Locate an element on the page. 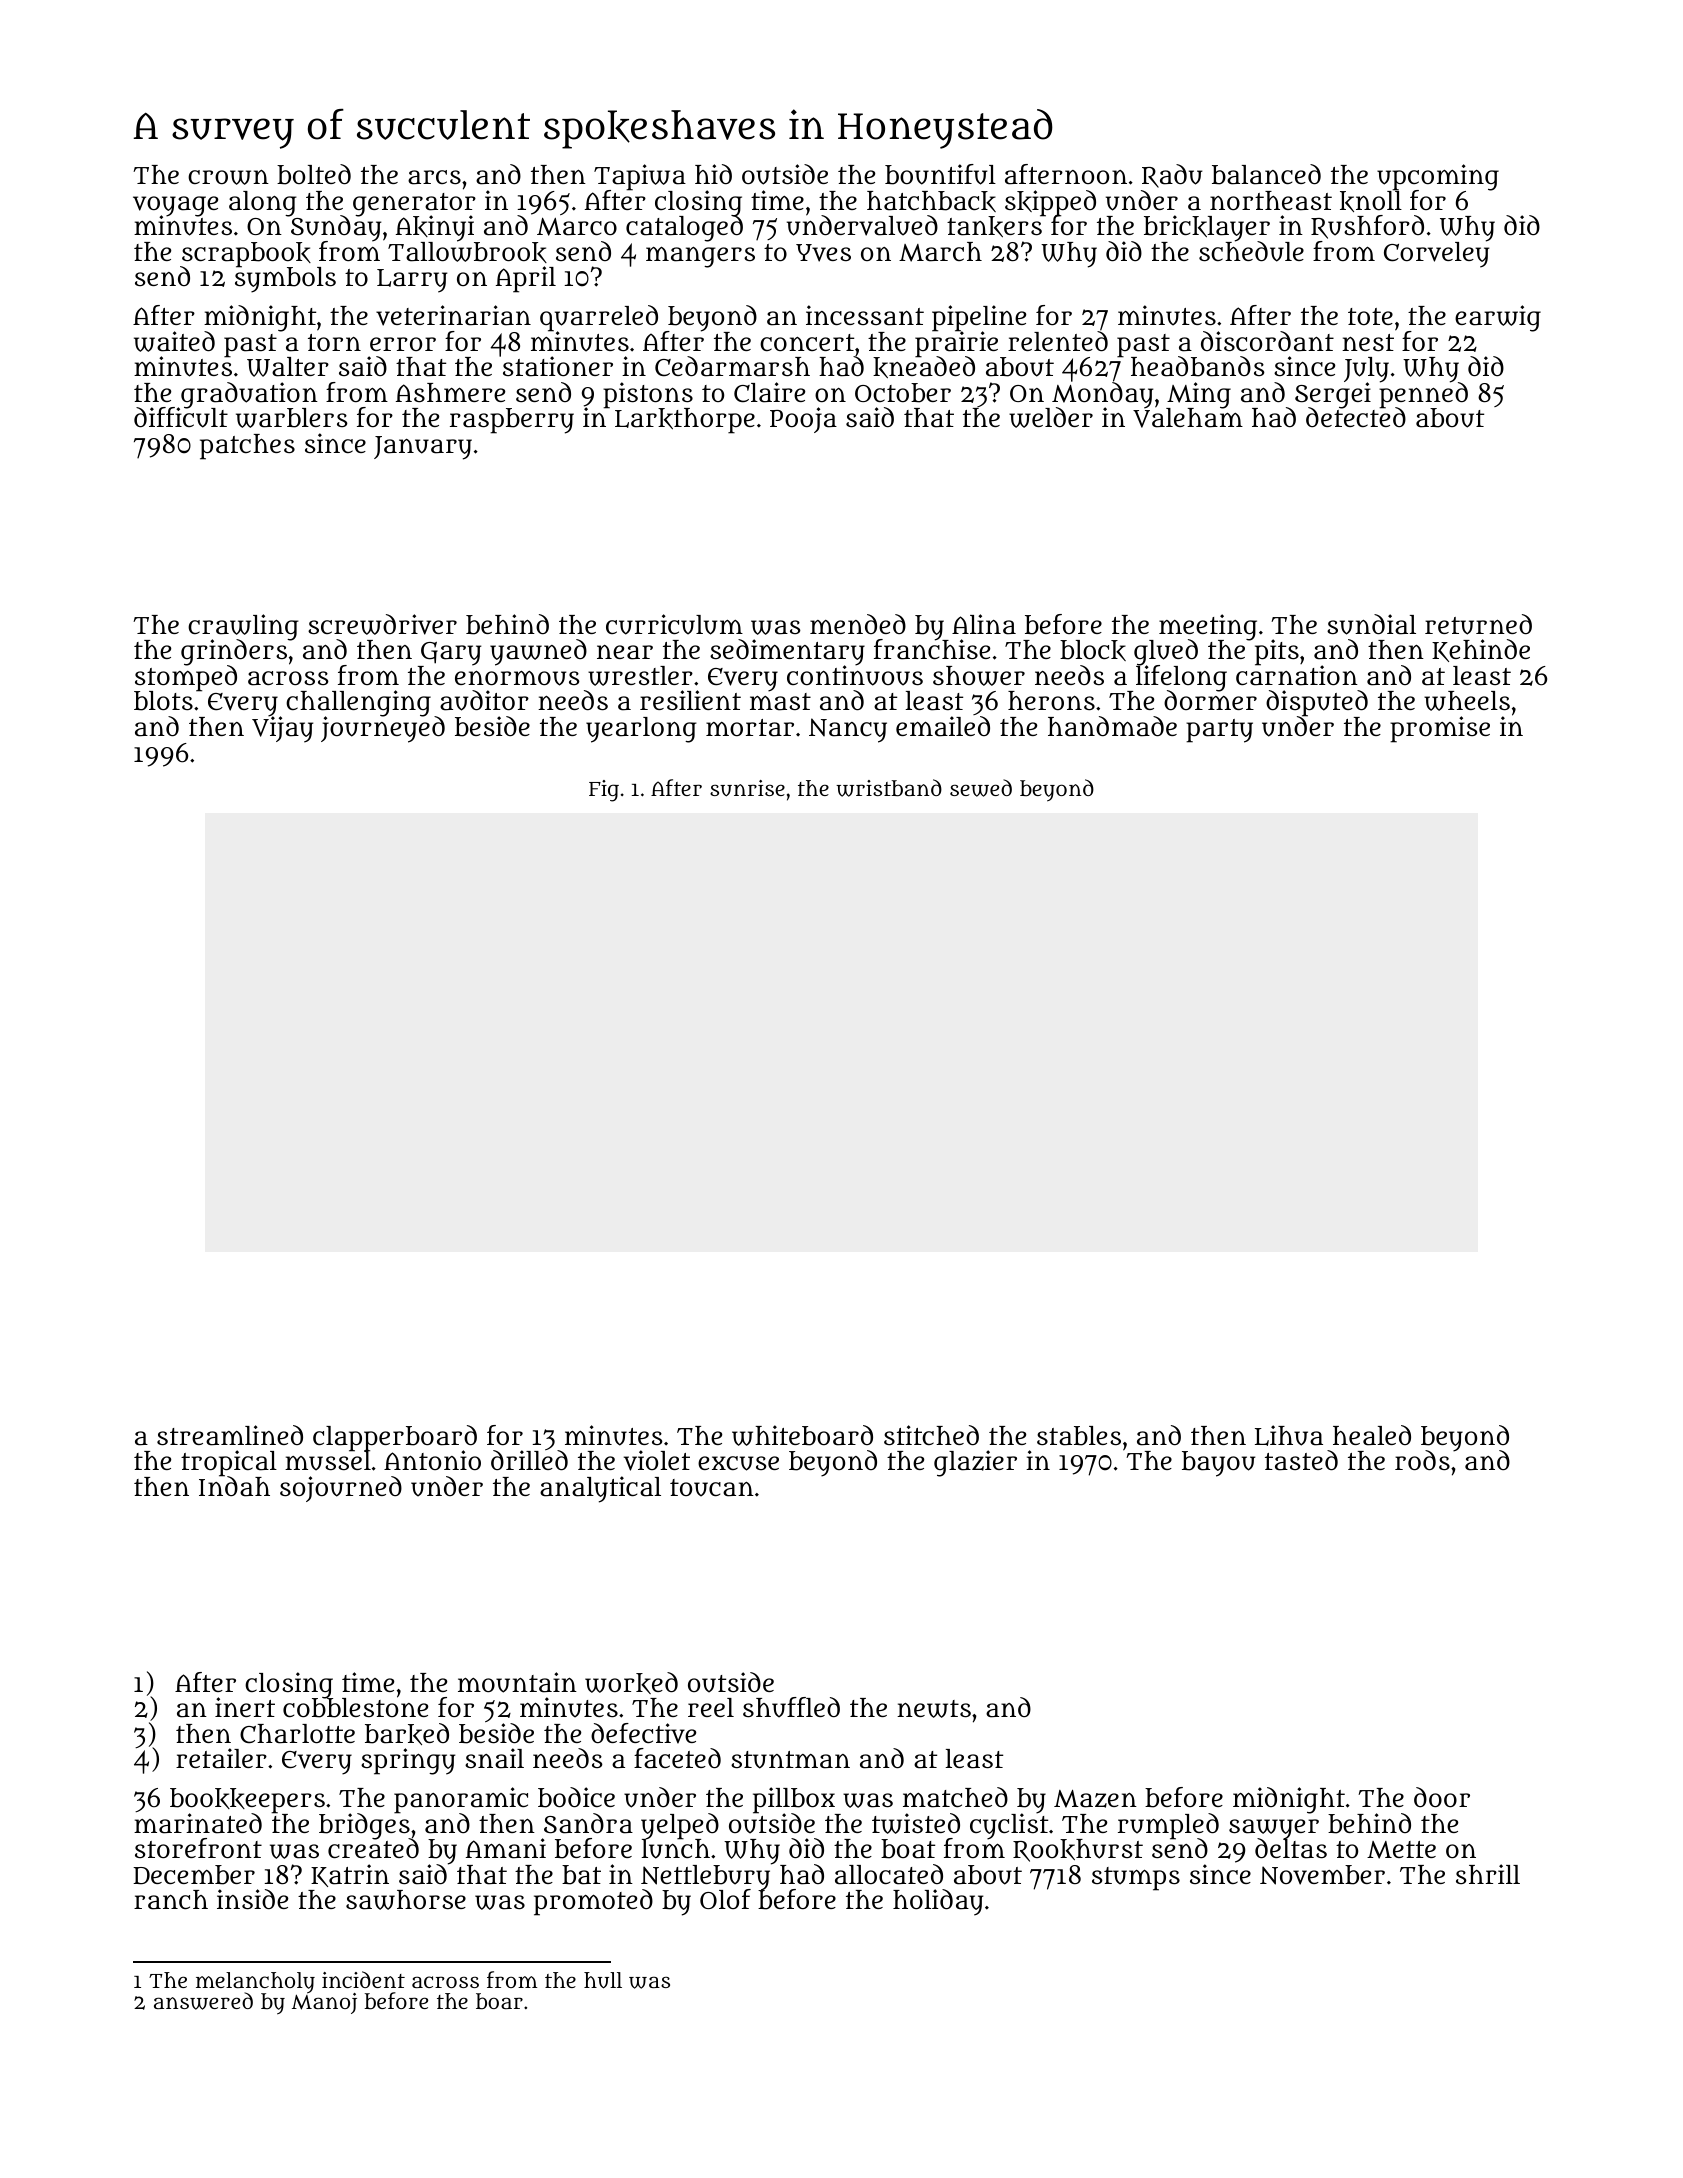  detected is located at coordinates (1356, 417).
